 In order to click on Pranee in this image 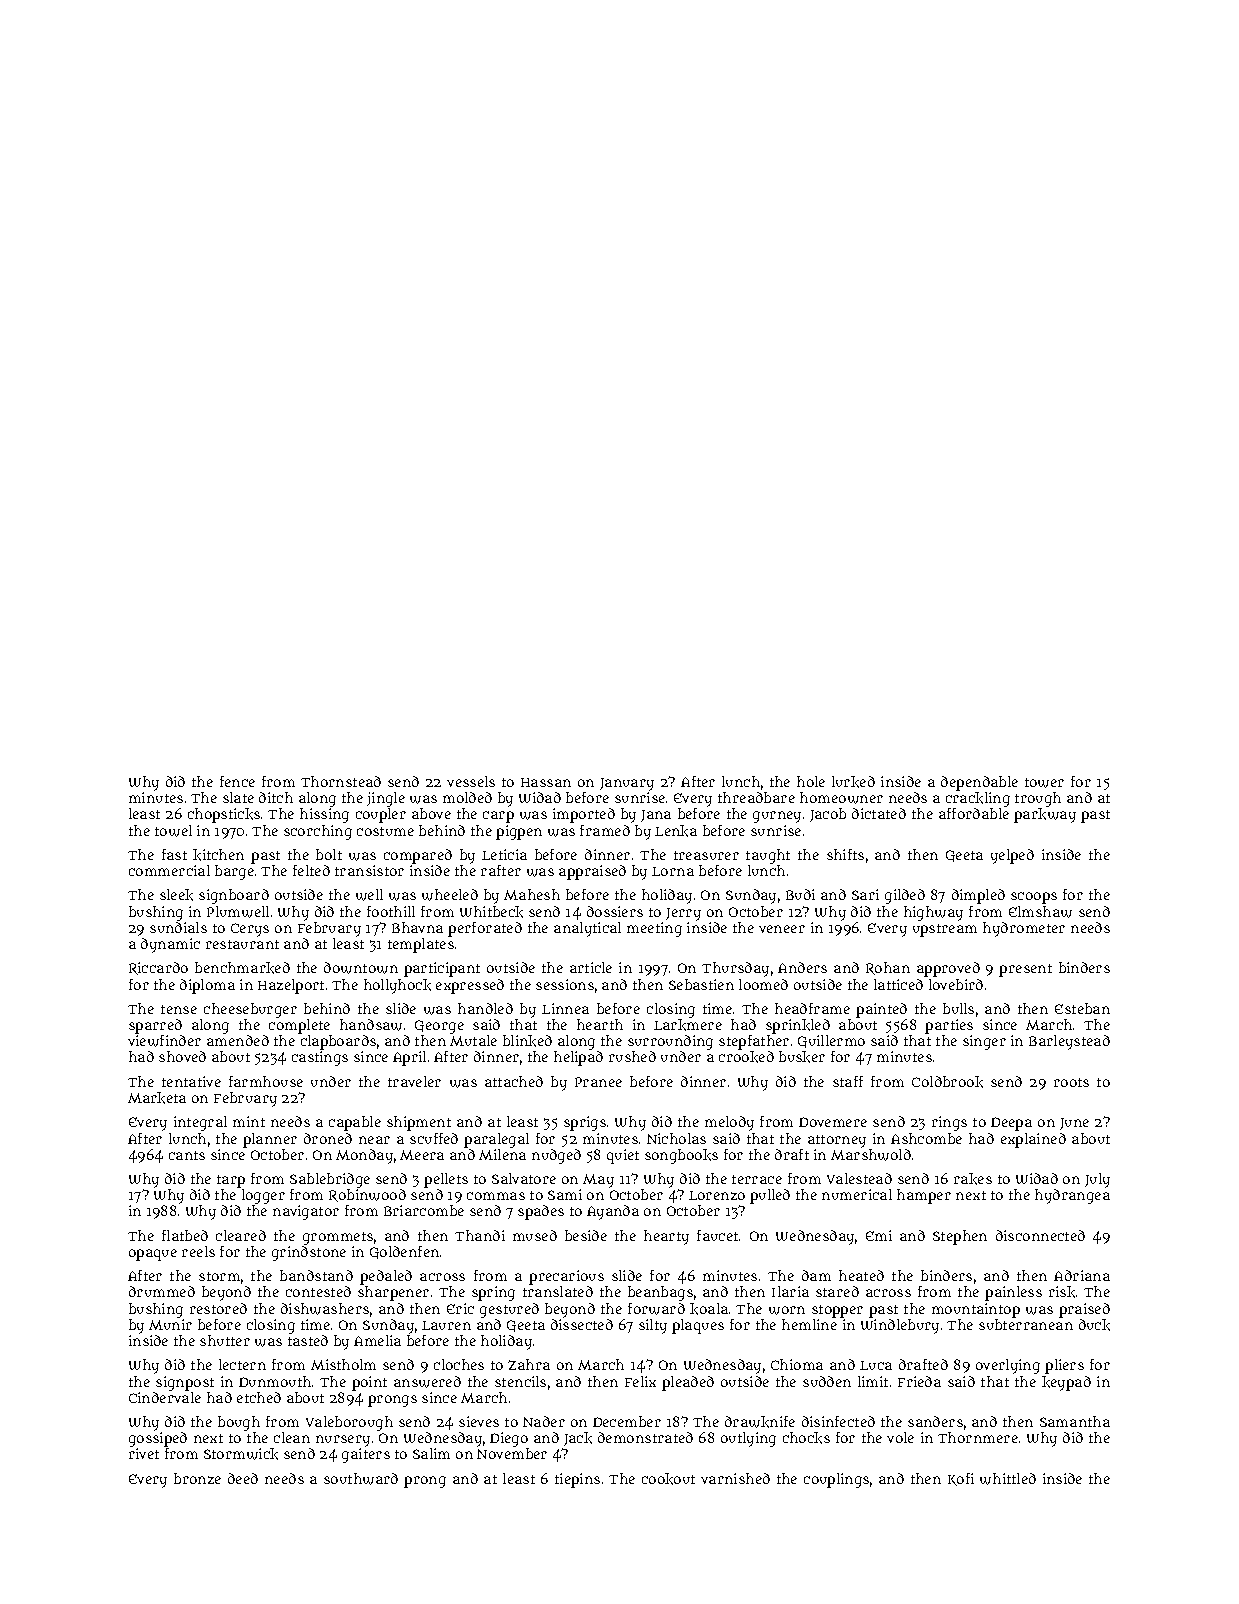, I will do `click(598, 1082)`.
